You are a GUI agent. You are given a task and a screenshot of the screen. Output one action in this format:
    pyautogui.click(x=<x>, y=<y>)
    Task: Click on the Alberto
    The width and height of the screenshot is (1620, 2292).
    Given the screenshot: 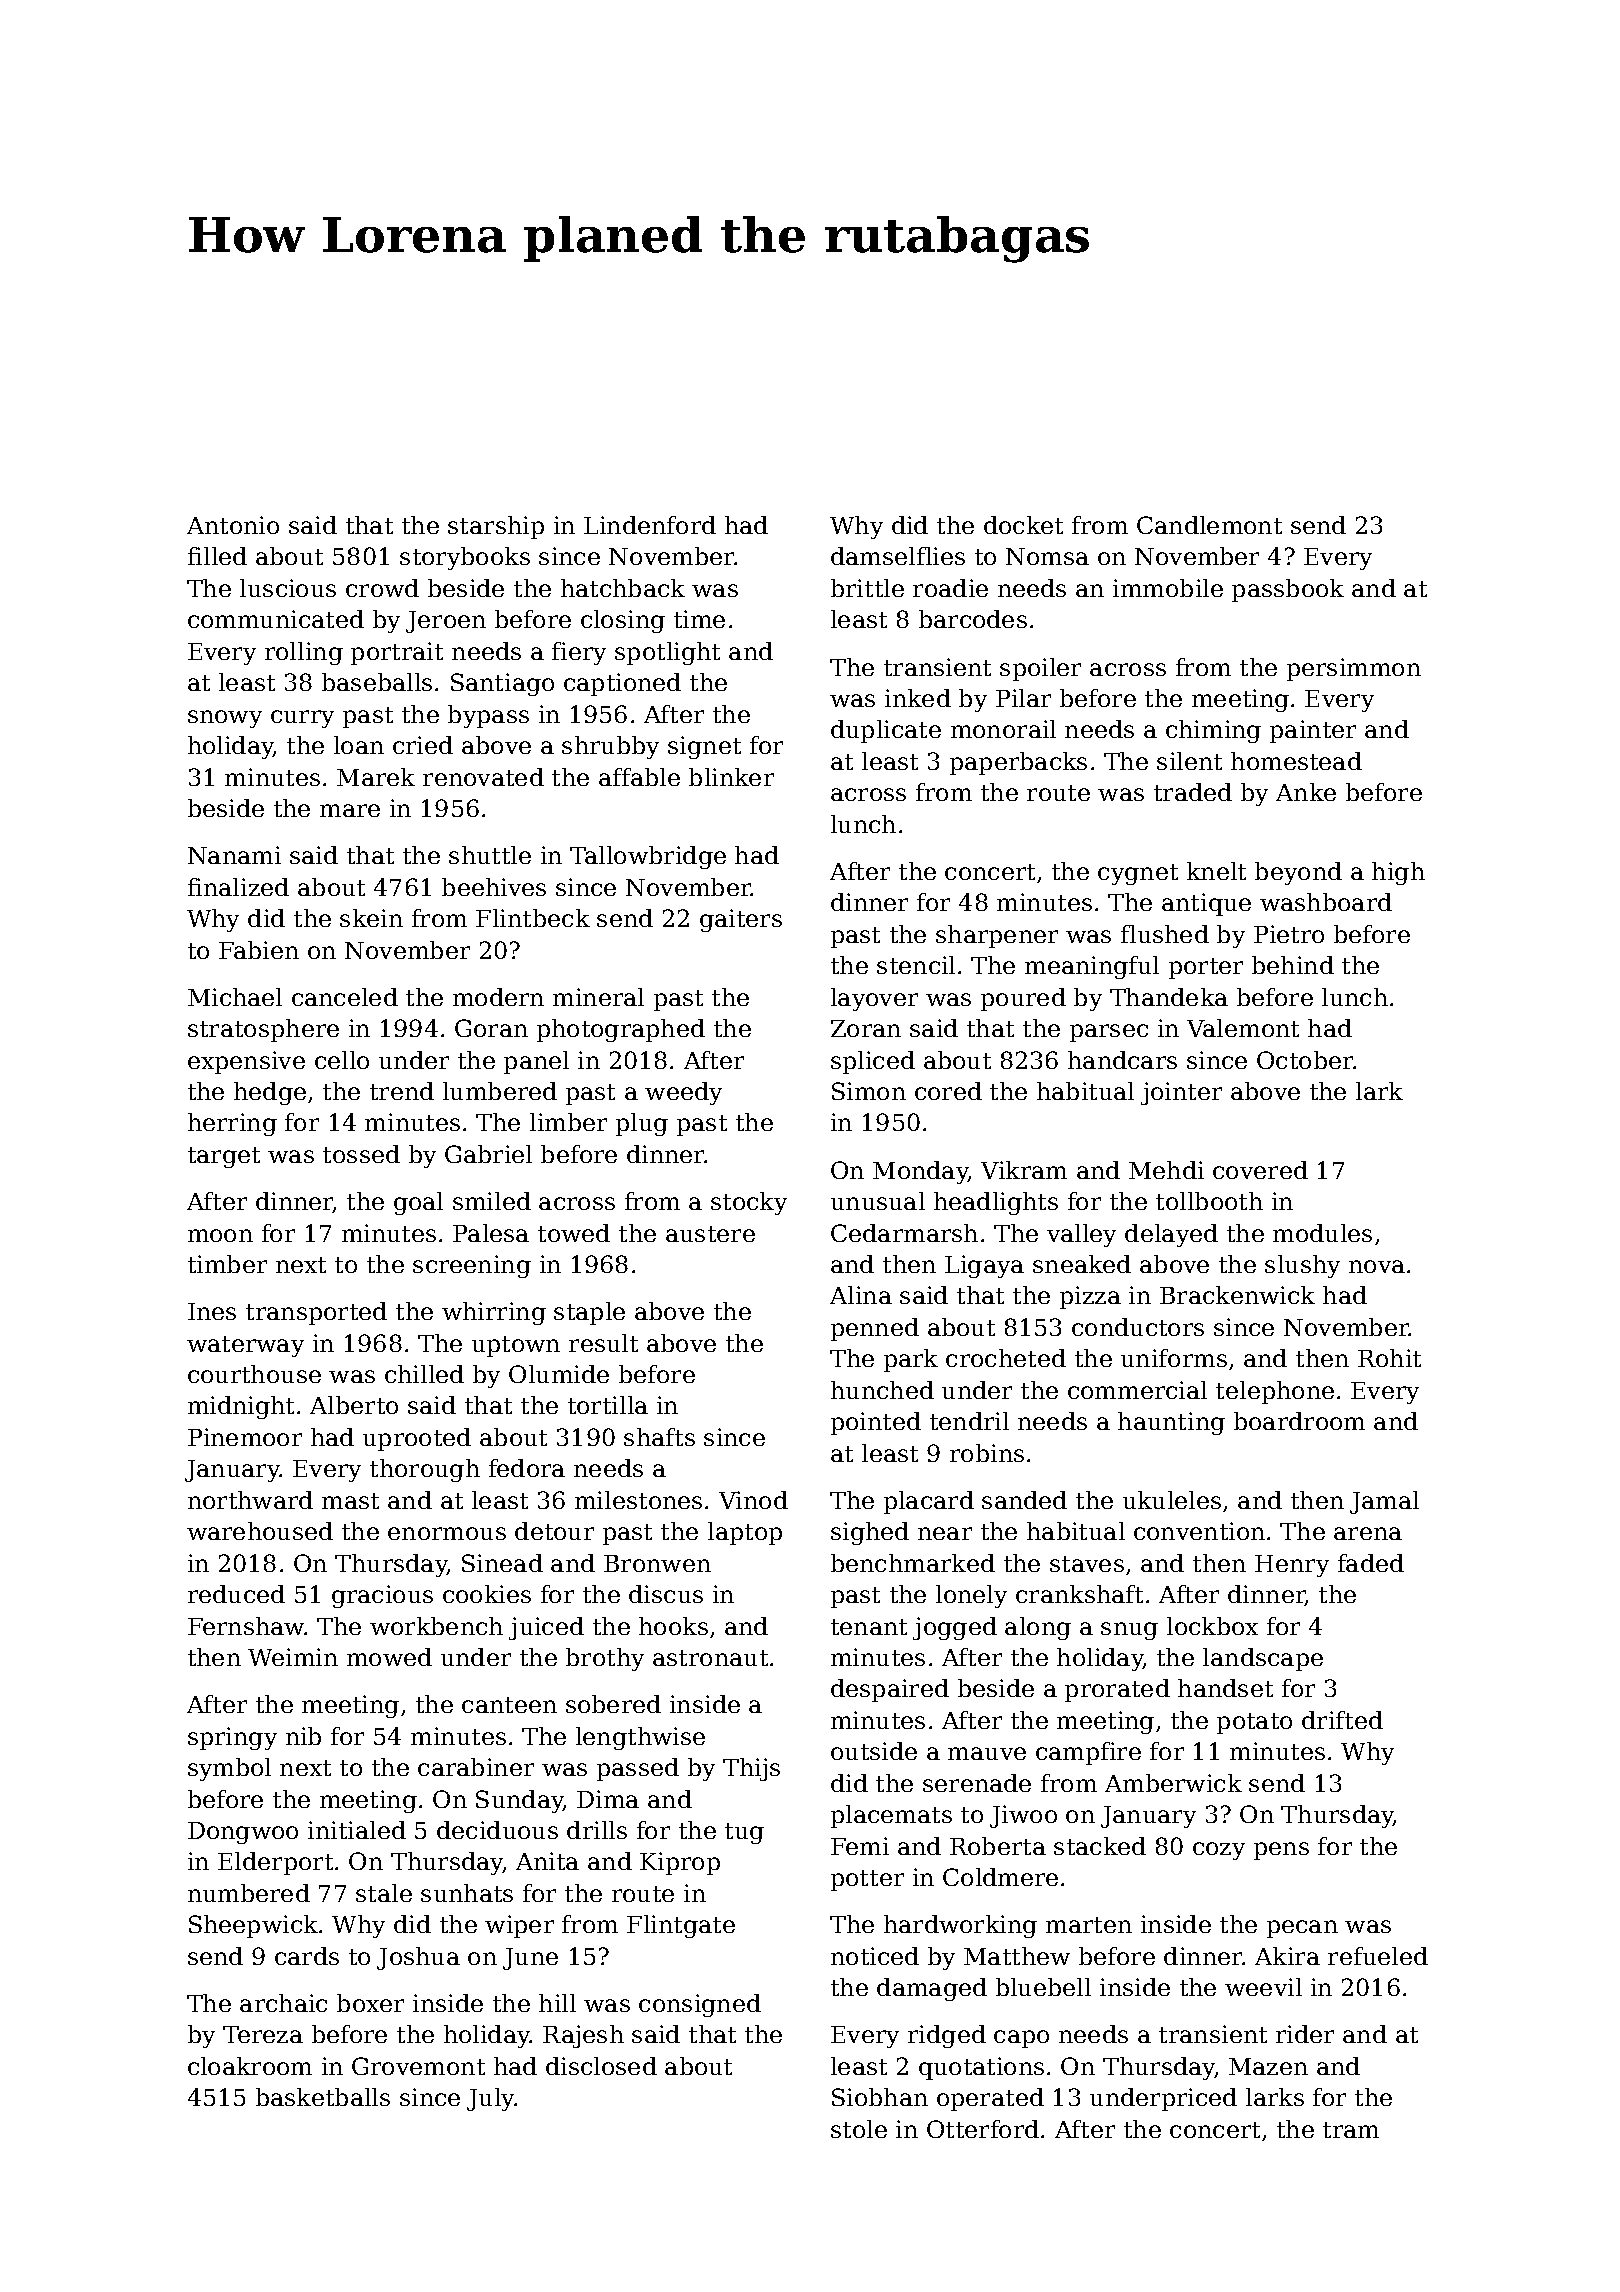 What is the action you would take?
    pyautogui.click(x=354, y=1405)
